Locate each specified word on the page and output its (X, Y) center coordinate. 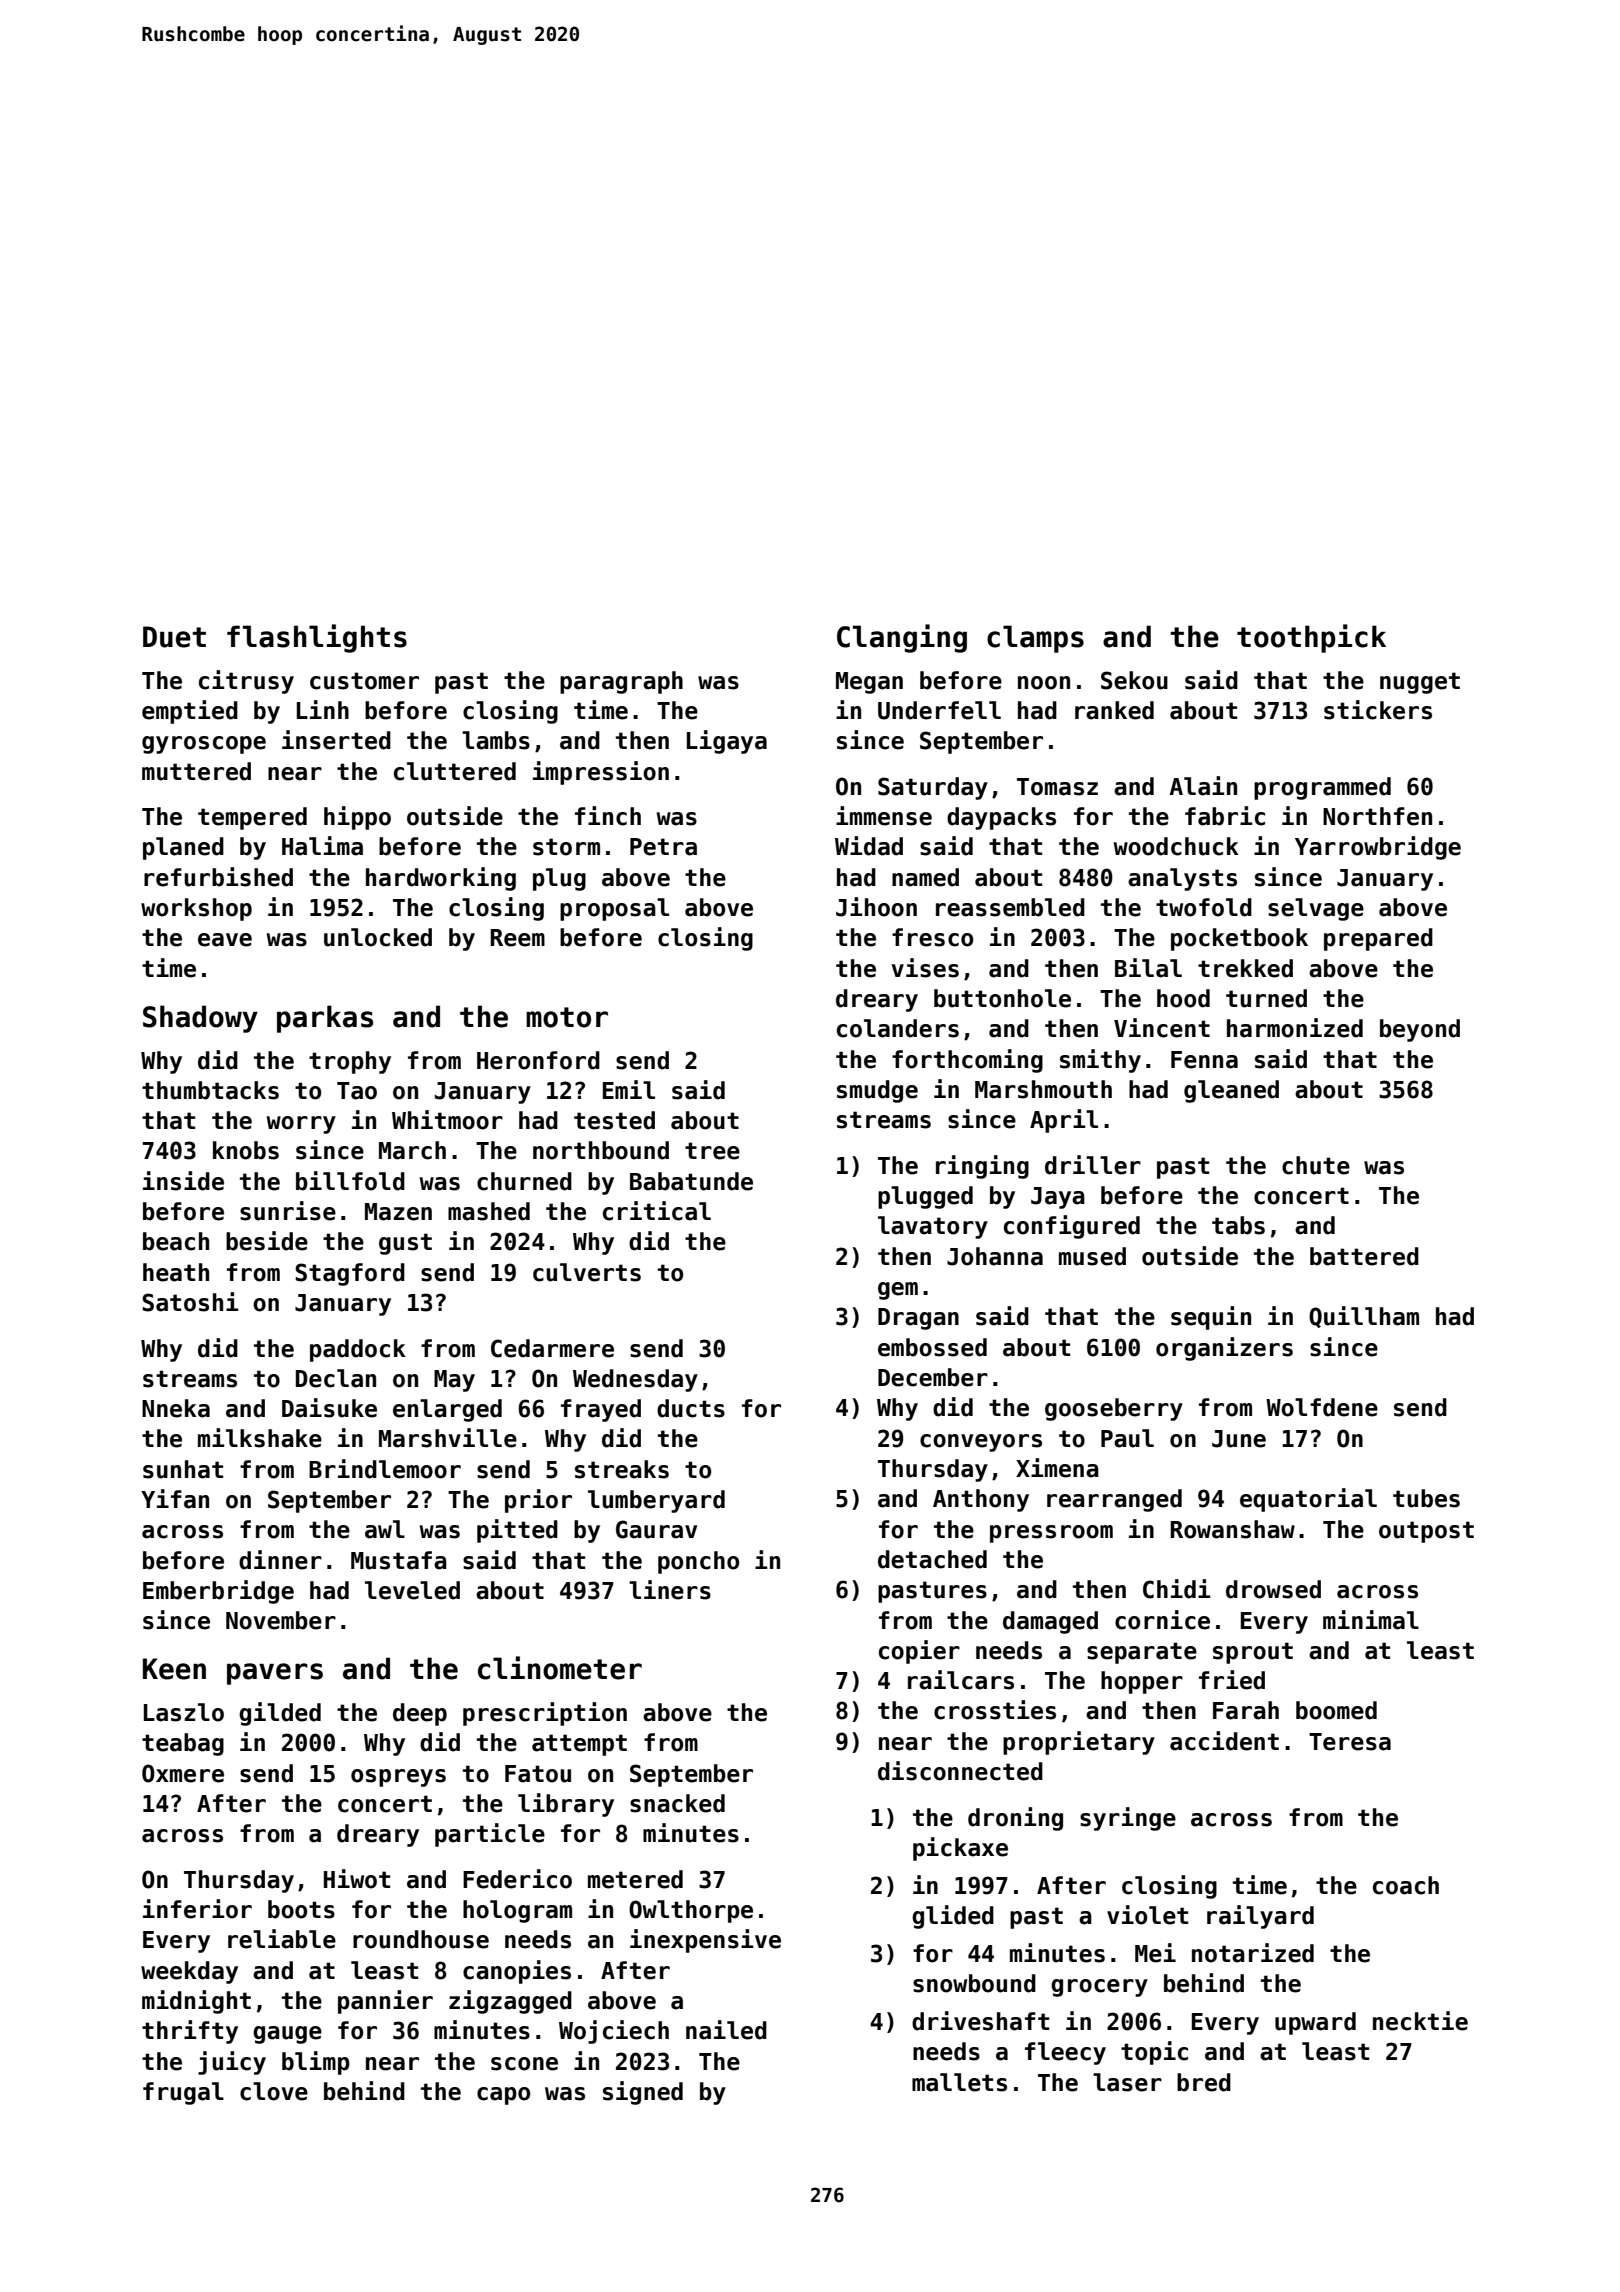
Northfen (1377, 816)
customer (364, 681)
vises (925, 968)
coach (1406, 1885)
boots (301, 1909)
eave (225, 940)
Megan (869, 683)
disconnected (960, 1771)
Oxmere (183, 1773)
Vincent (1162, 1028)
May (454, 1381)
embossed (932, 1347)
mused (1092, 1256)
